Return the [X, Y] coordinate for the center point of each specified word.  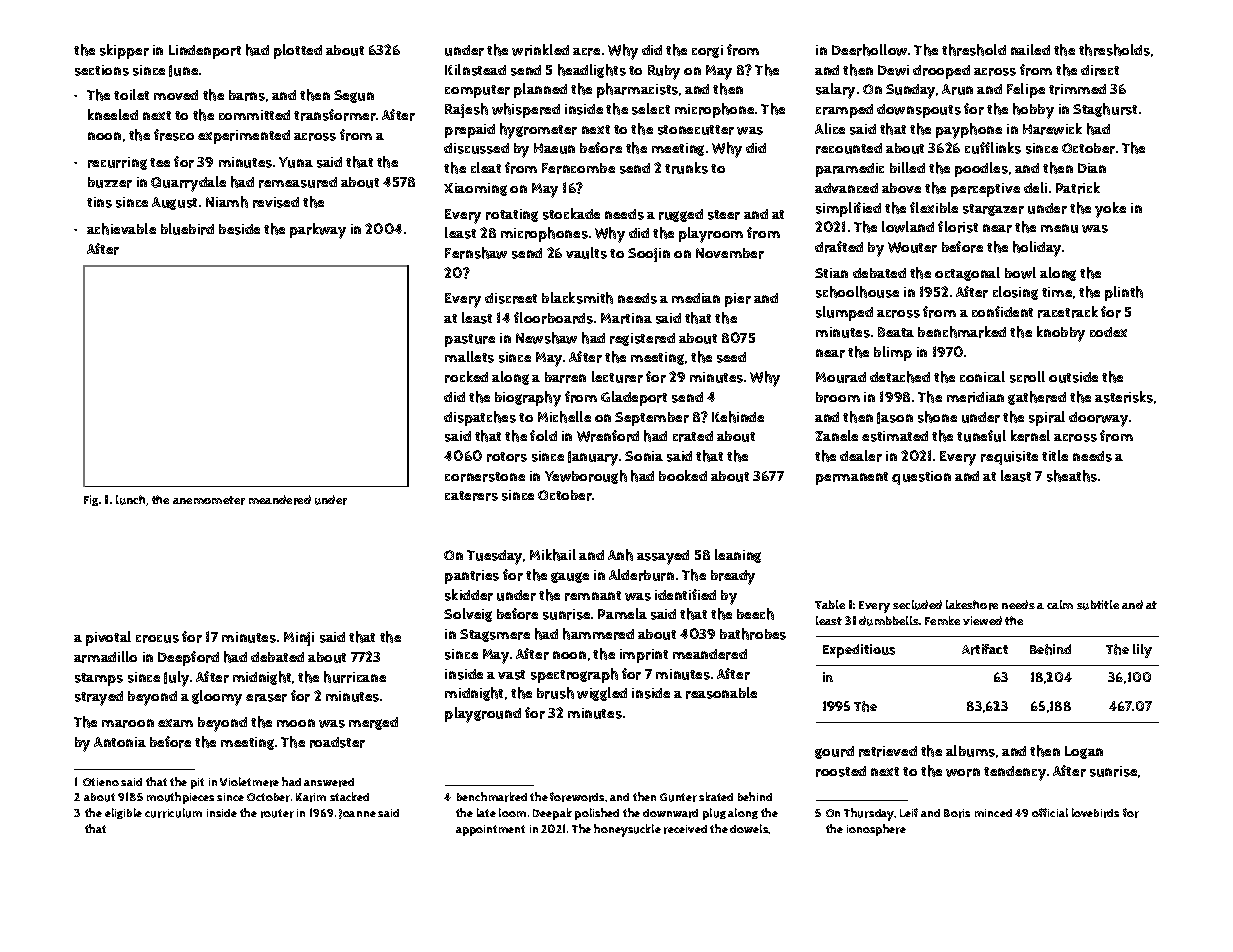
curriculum [173, 813]
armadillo [105, 657]
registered [642, 339]
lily [1142, 651]
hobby [1033, 111]
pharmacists [637, 90]
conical [982, 376]
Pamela [622, 613]
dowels [749, 828]
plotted [298, 51]
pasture [470, 340]
